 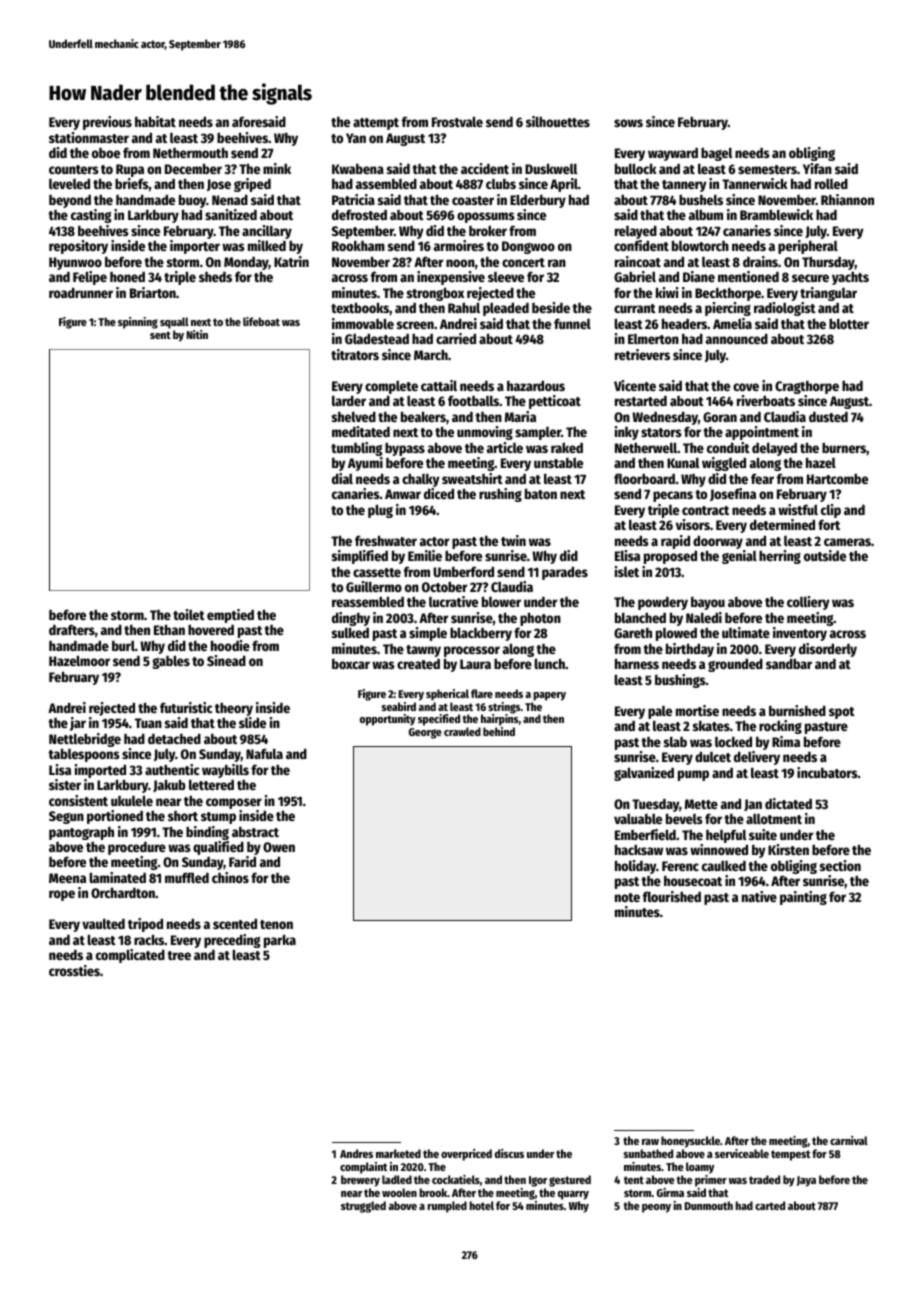 What do you see at coordinates (149, 939) in the image?
I see `racks` at bounding box center [149, 939].
